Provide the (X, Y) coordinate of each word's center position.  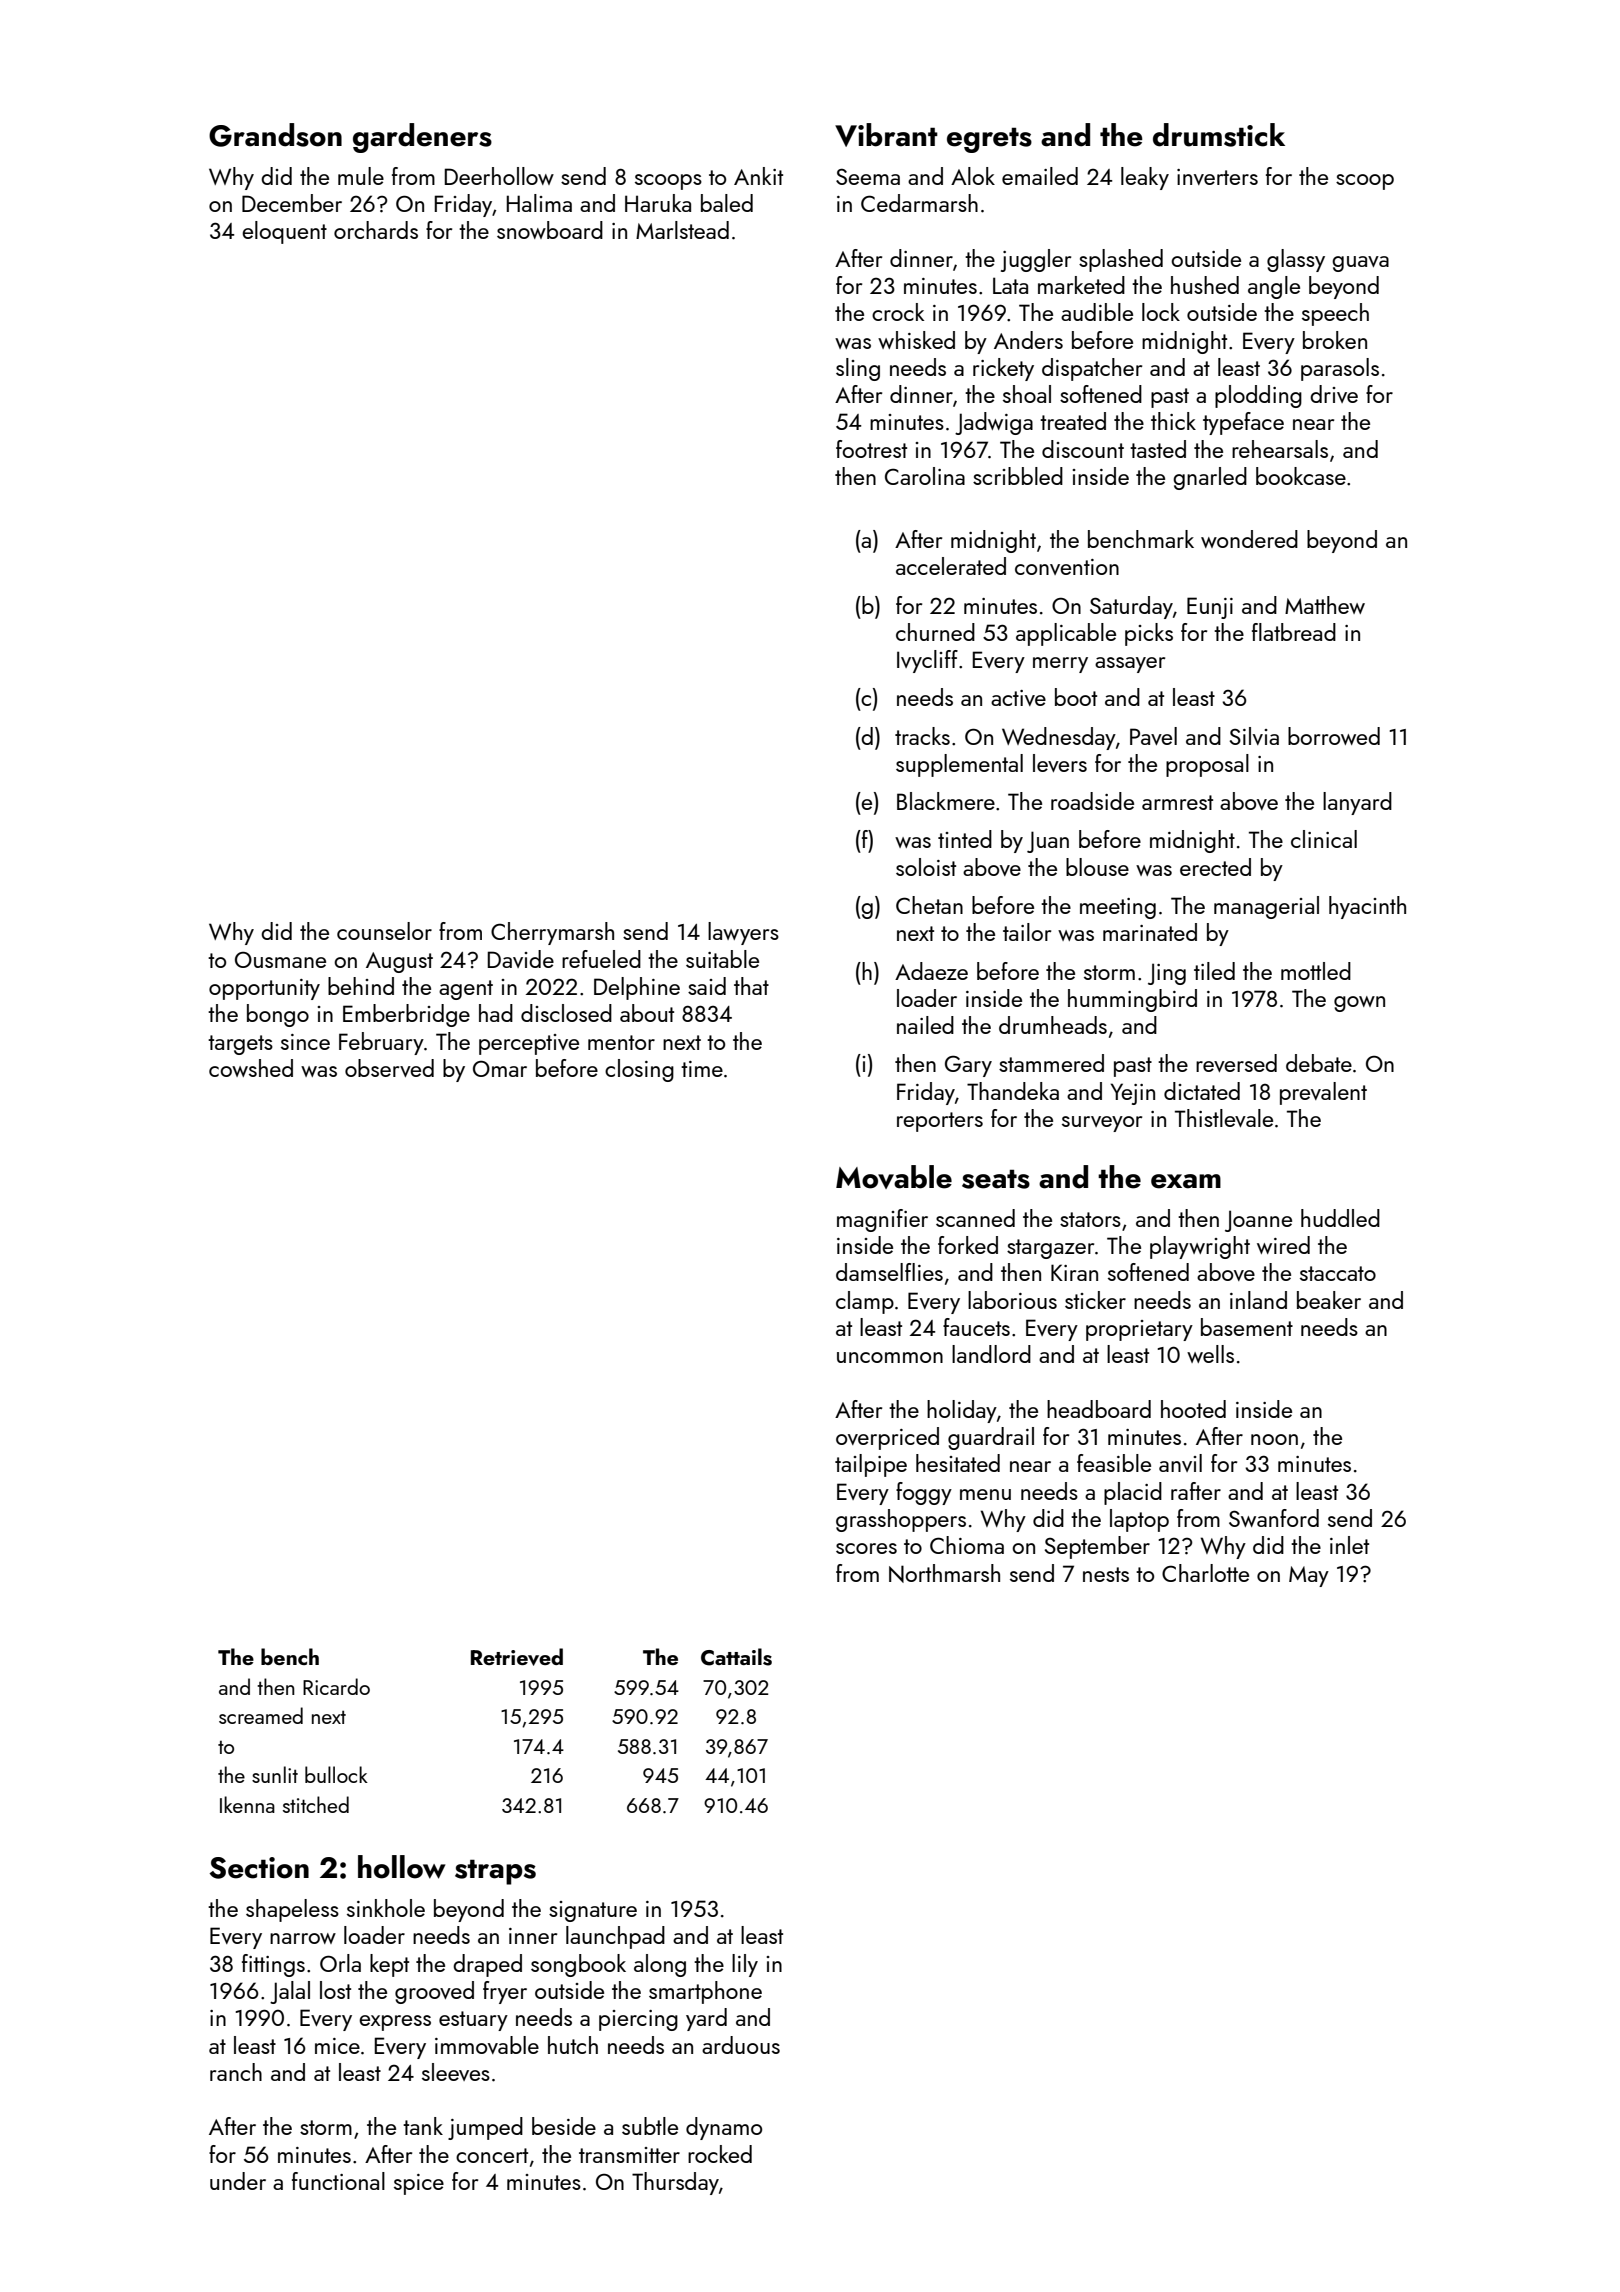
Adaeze (931, 971)
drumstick (1219, 135)
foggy (924, 1493)
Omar (500, 1069)
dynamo (724, 2128)
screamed (261, 1715)
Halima (539, 203)
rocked (720, 2154)
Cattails (736, 1657)
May (1309, 1576)
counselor (384, 931)
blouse (1097, 867)
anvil (1180, 1463)
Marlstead (682, 230)
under (238, 2181)
